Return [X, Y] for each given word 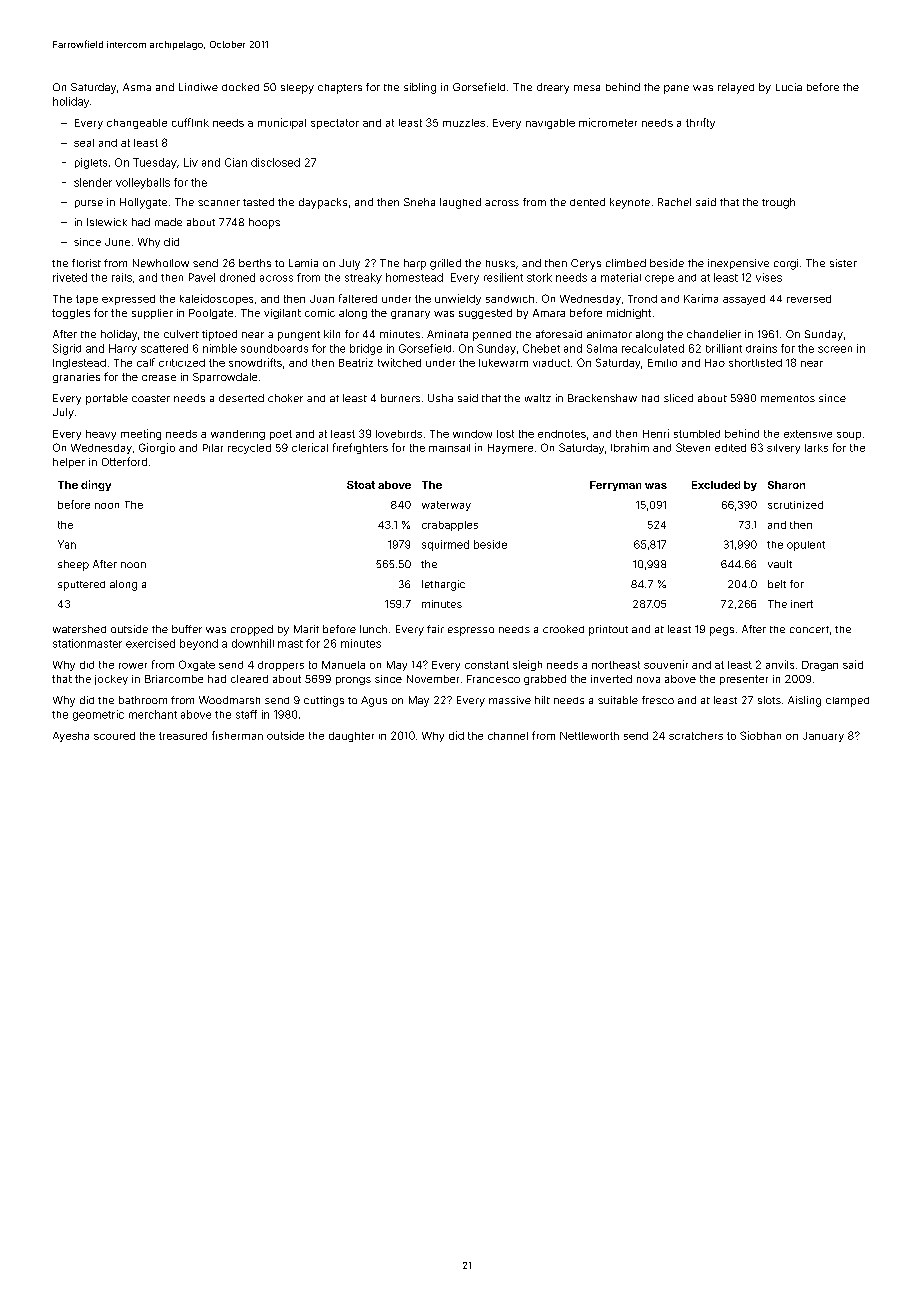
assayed [744, 300]
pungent [299, 336]
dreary [553, 88]
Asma [137, 87]
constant [487, 665]
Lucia [789, 87]
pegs [722, 631]
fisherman [237, 735]
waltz [538, 398]
